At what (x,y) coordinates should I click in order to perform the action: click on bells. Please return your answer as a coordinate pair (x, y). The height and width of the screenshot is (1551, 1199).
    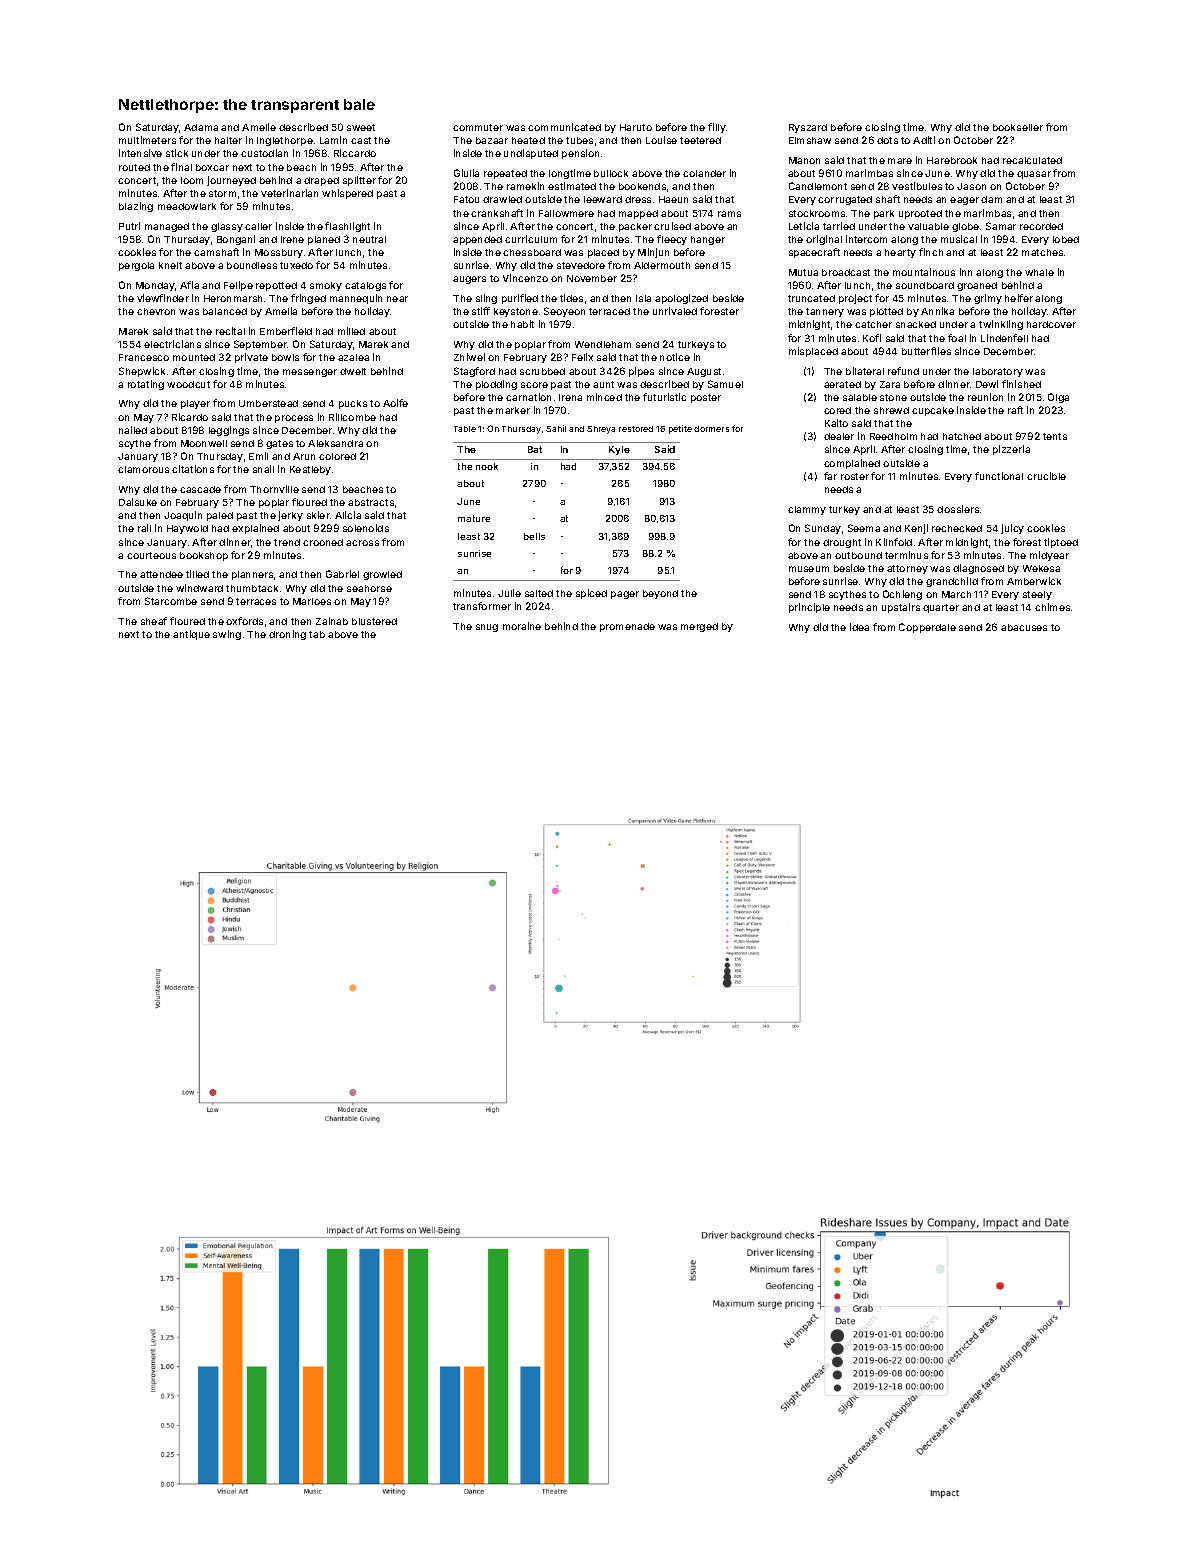
    Looking at the image, I should click on (534, 536).
